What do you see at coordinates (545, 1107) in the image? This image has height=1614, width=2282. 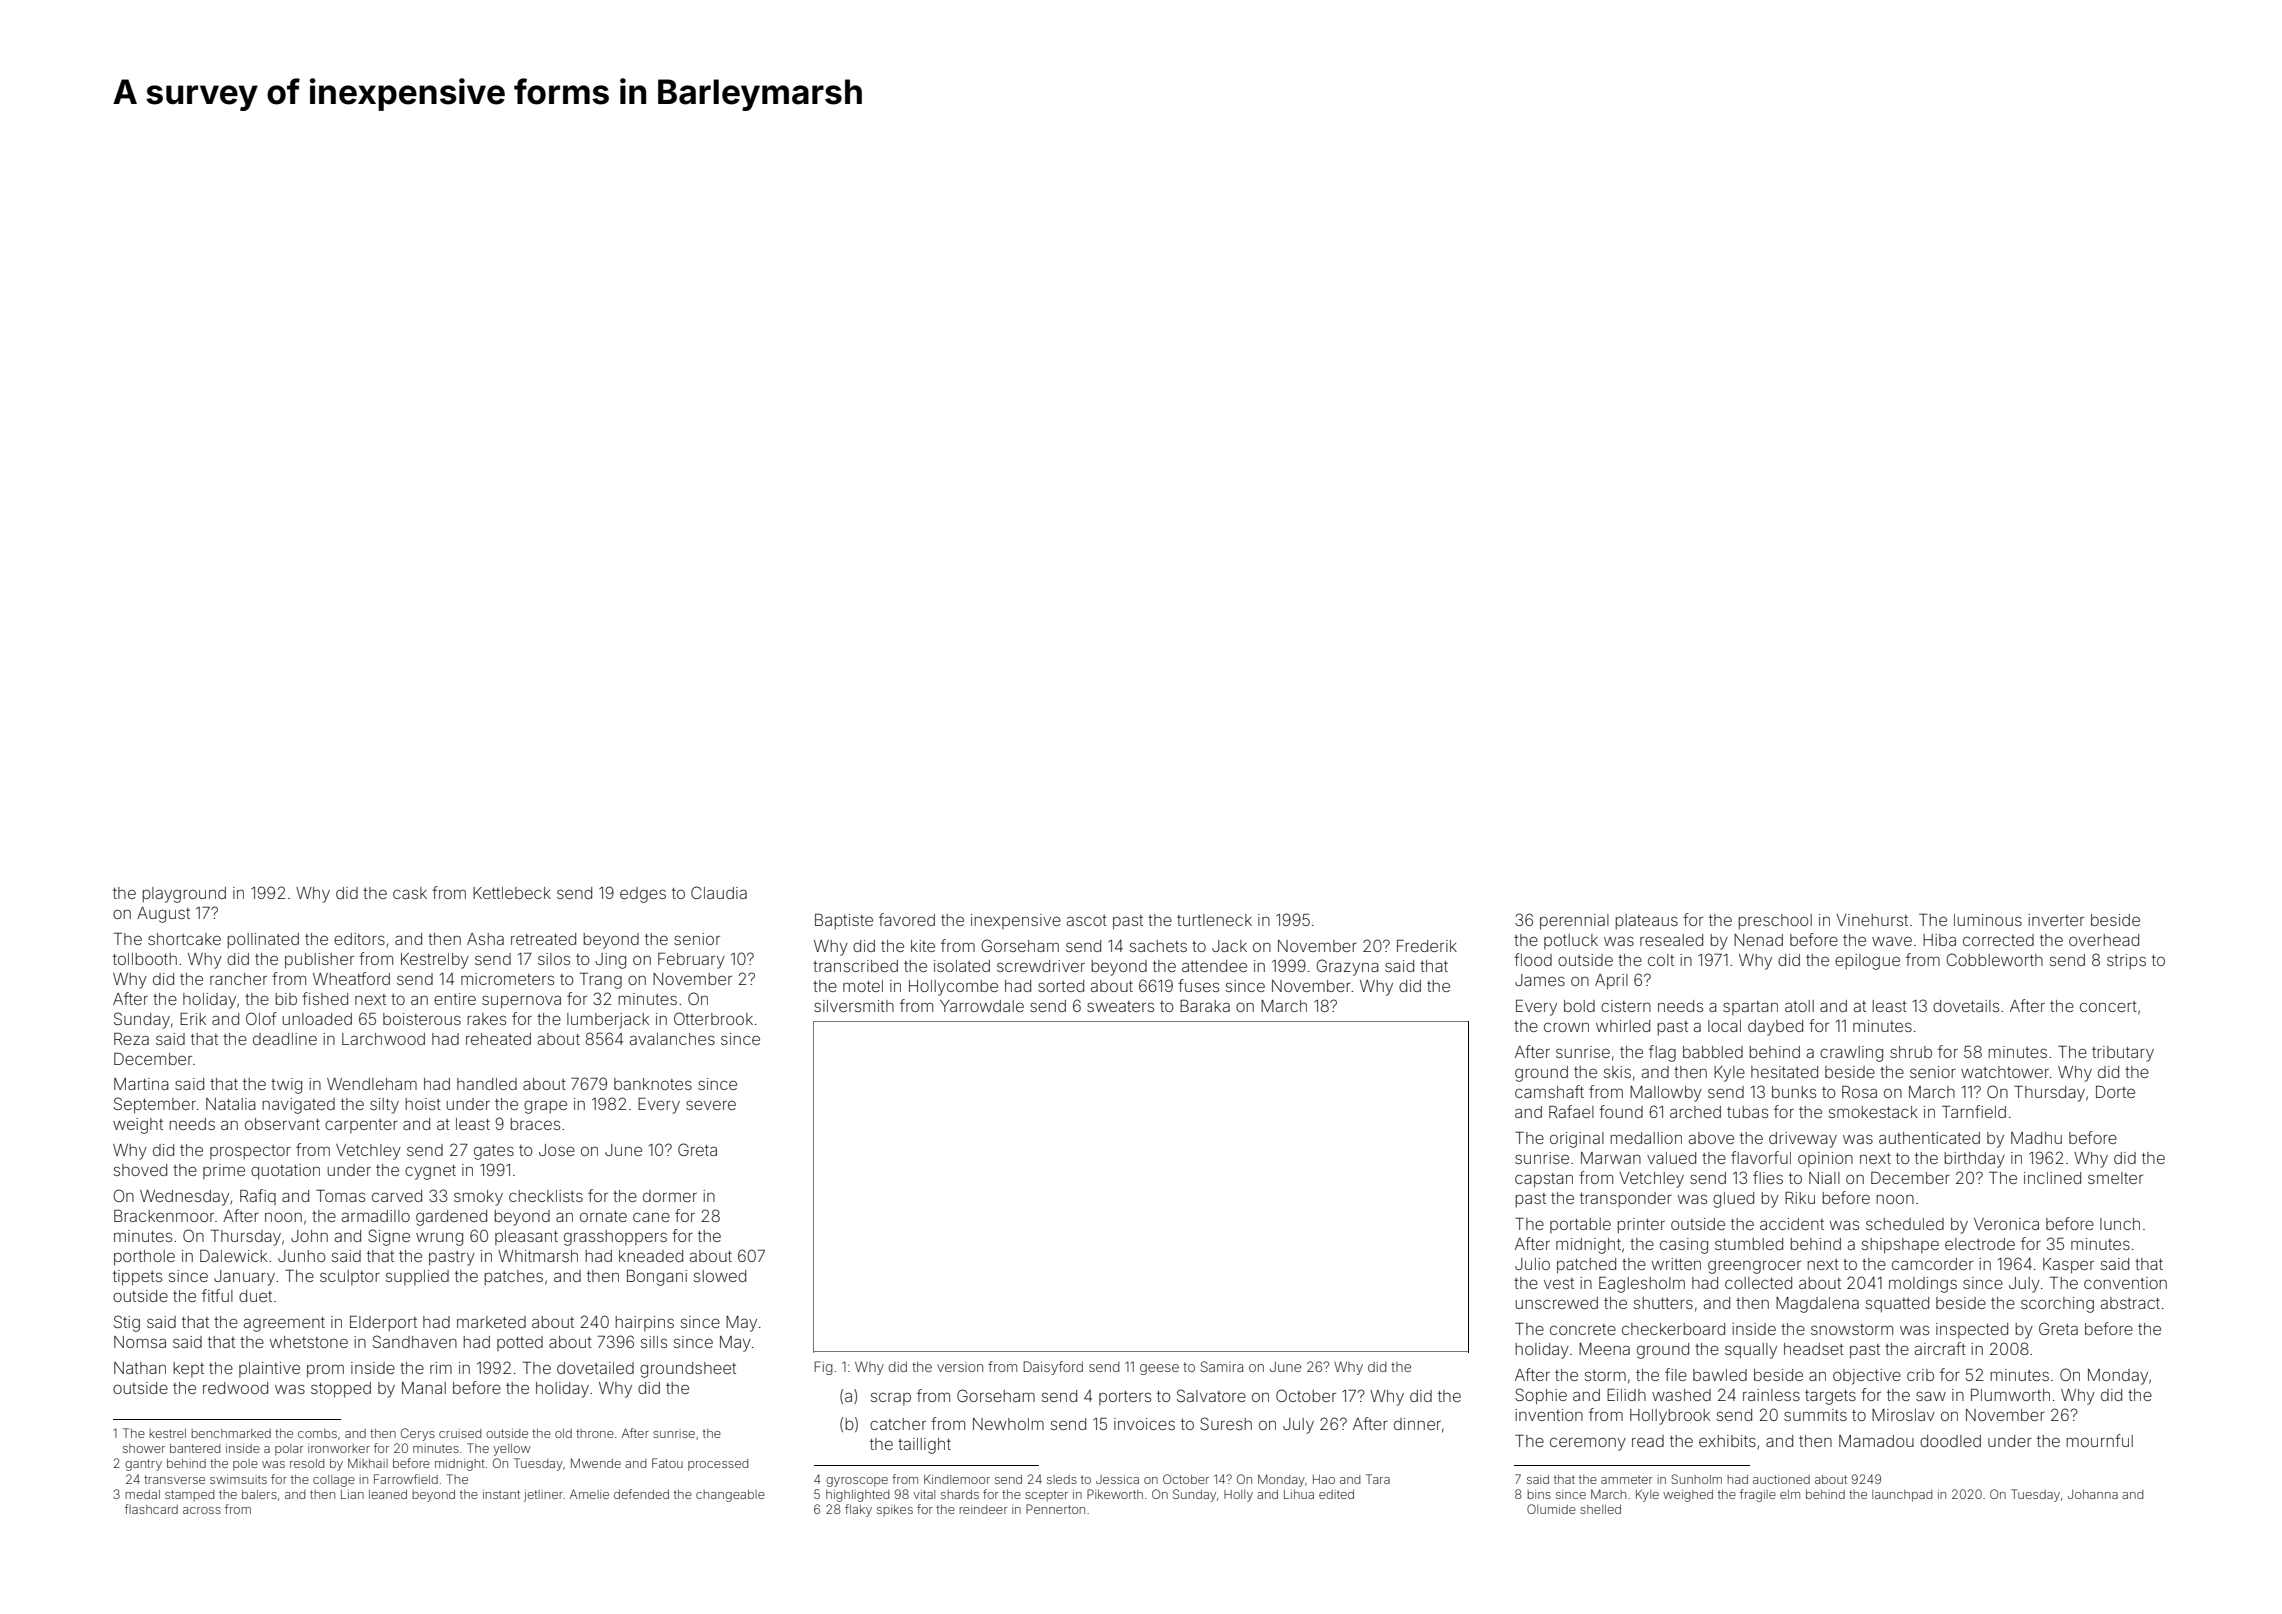 I see `grape` at bounding box center [545, 1107].
